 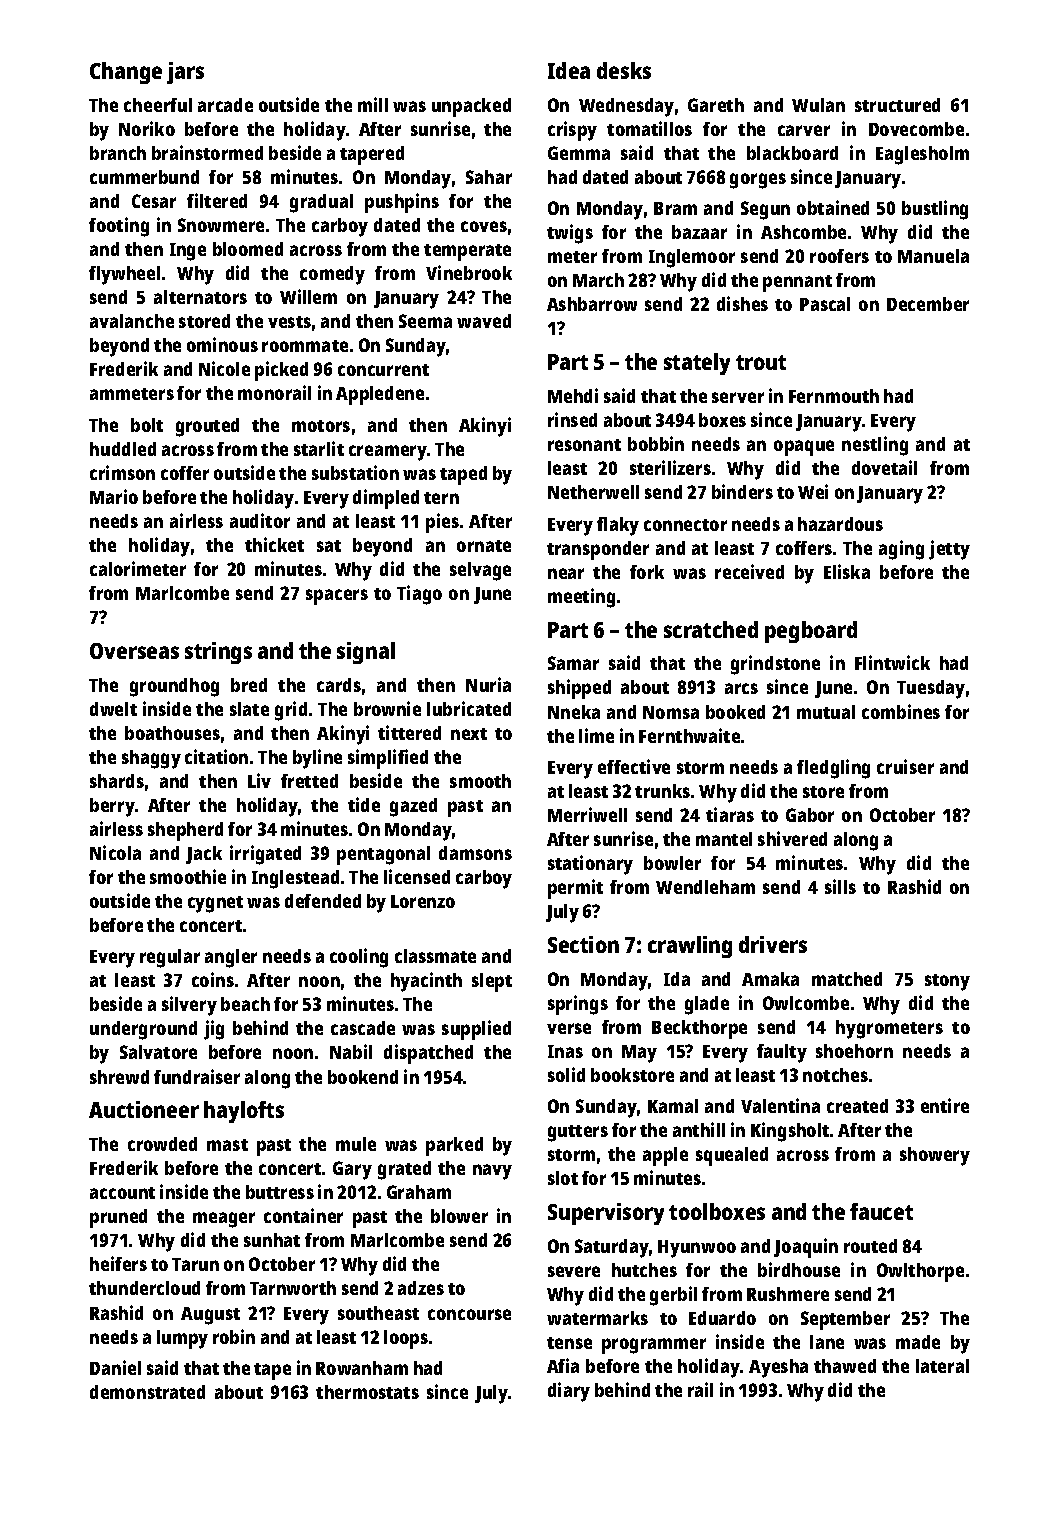 I want to click on defended, so click(x=323, y=901).
